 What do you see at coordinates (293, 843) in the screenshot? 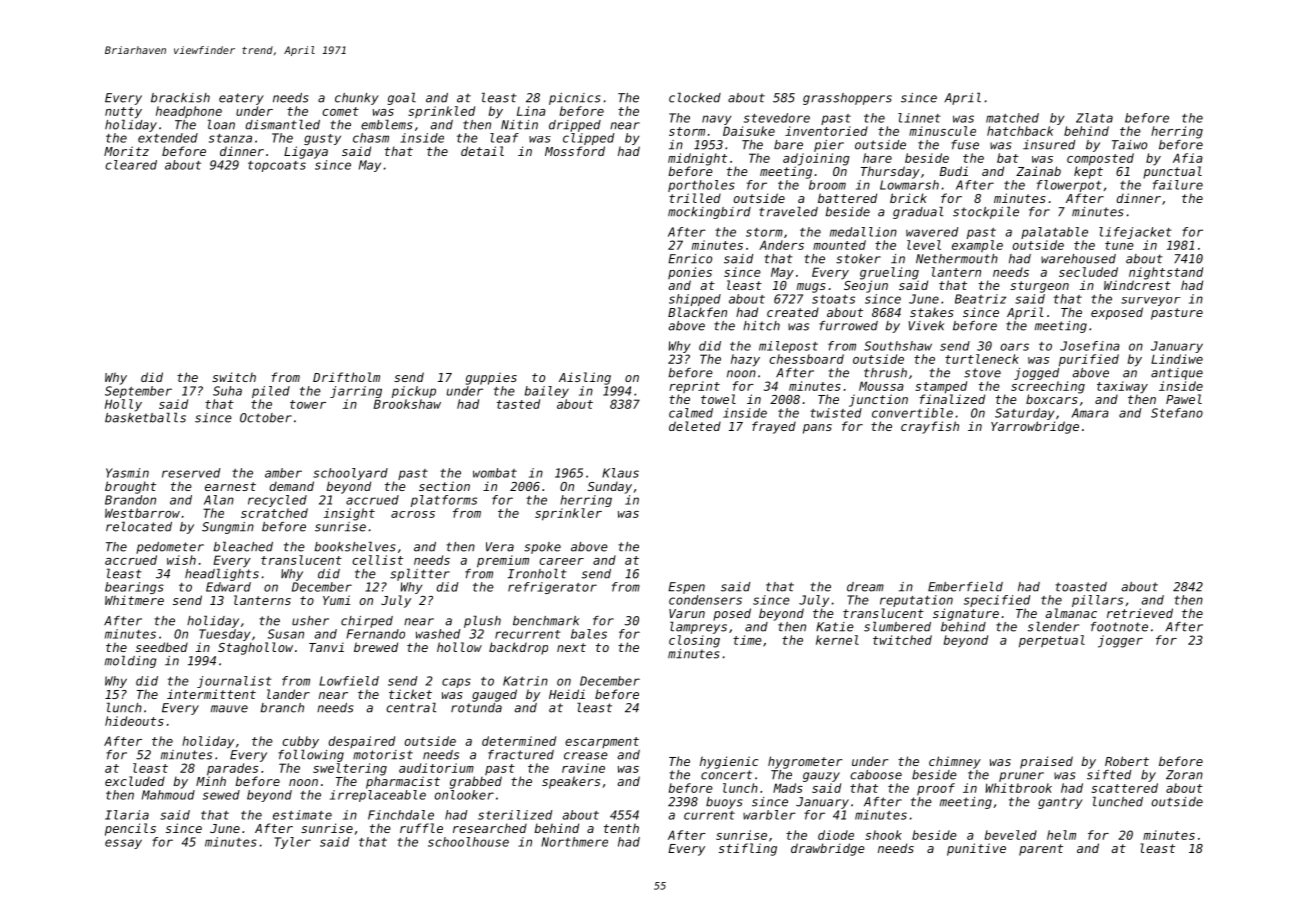
I see `Tyler` at bounding box center [293, 843].
